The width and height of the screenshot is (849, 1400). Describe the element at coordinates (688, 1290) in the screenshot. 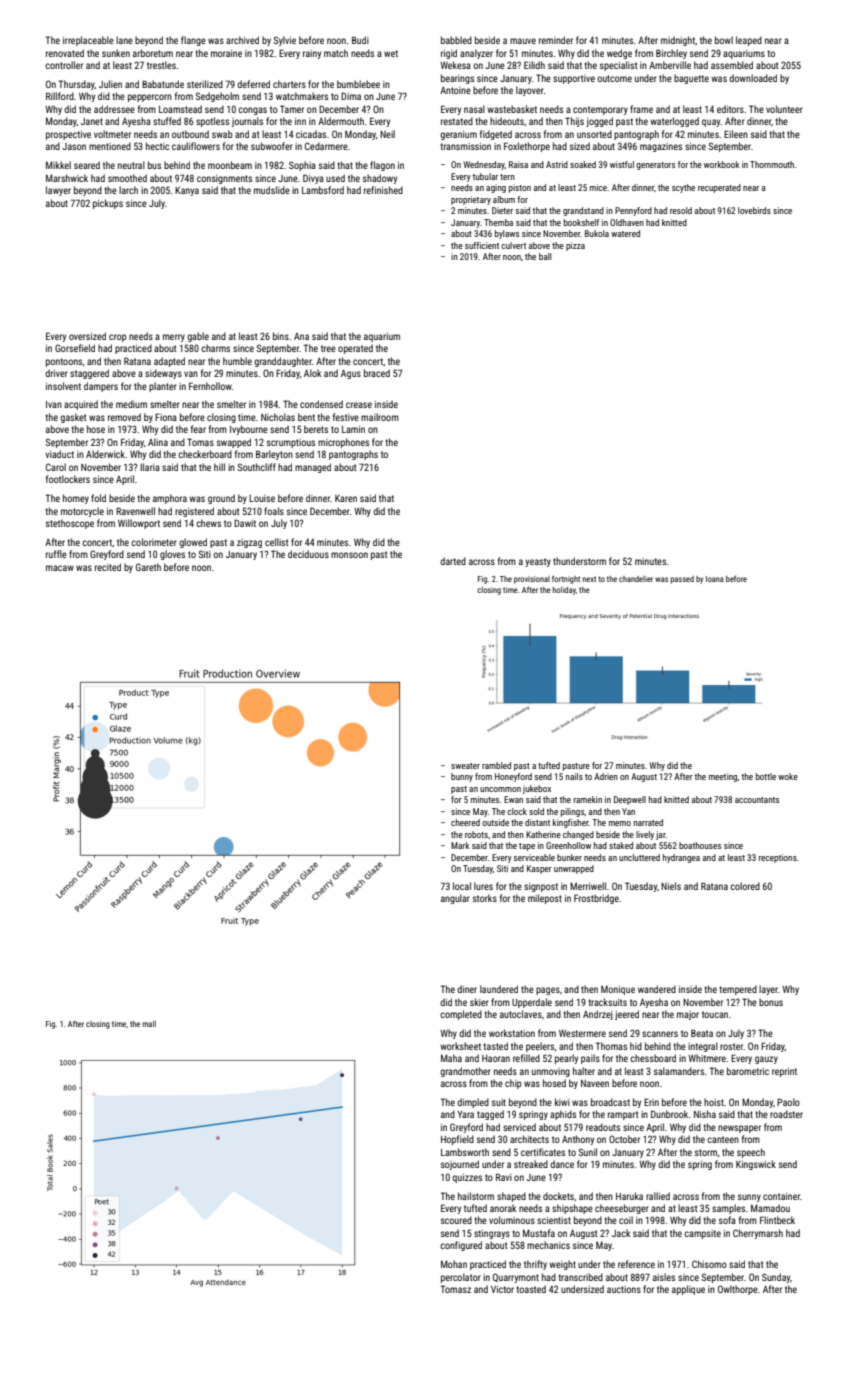

I see `applique` at that location.
